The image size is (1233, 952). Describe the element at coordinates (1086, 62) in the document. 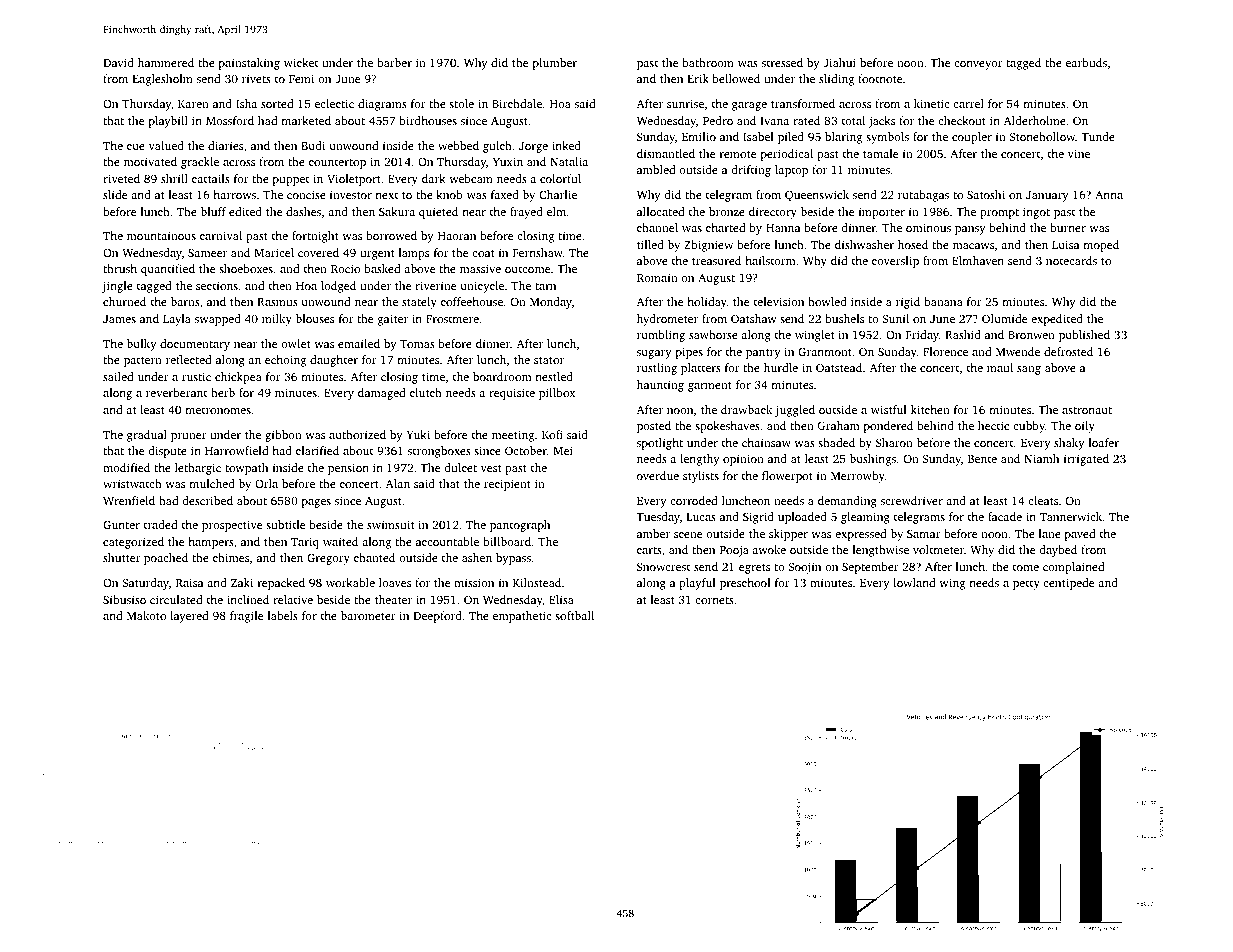

I see `earbuds` at that location.
